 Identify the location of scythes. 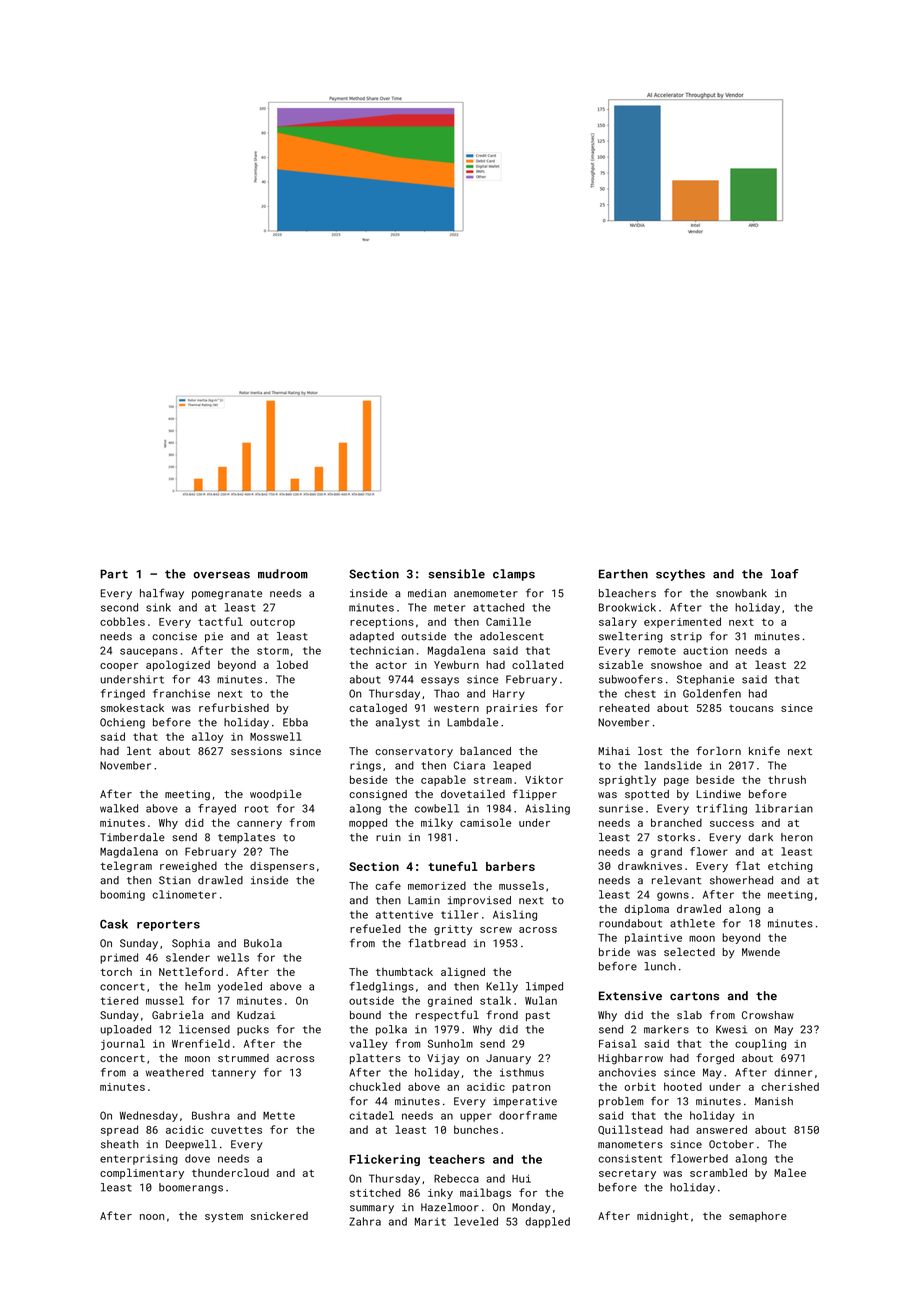
(680, 575).
